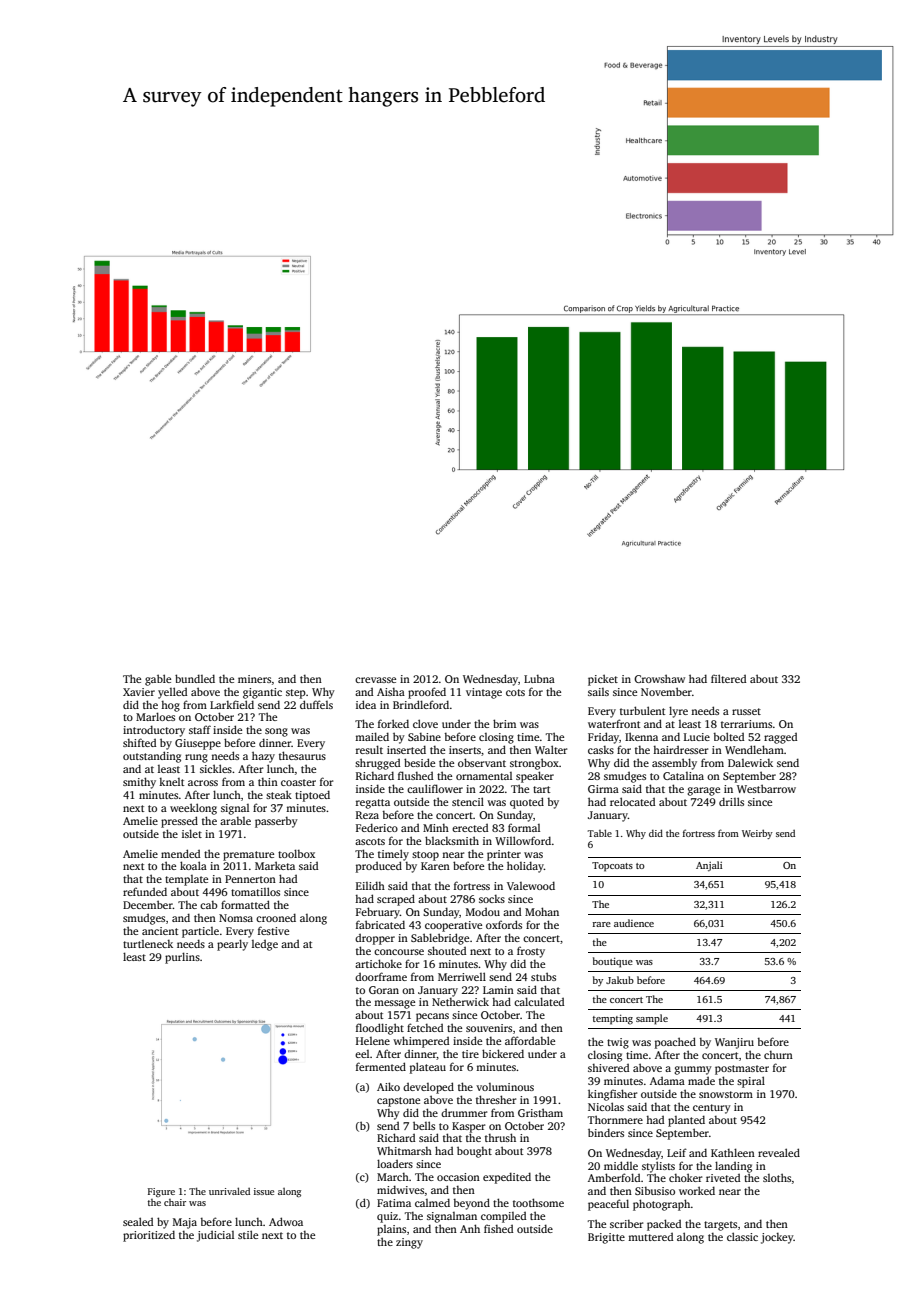 This image has width=924, height=1308. Describe the element at coordinates (380, 1029) in the image. I see `floodlight` at that location.
